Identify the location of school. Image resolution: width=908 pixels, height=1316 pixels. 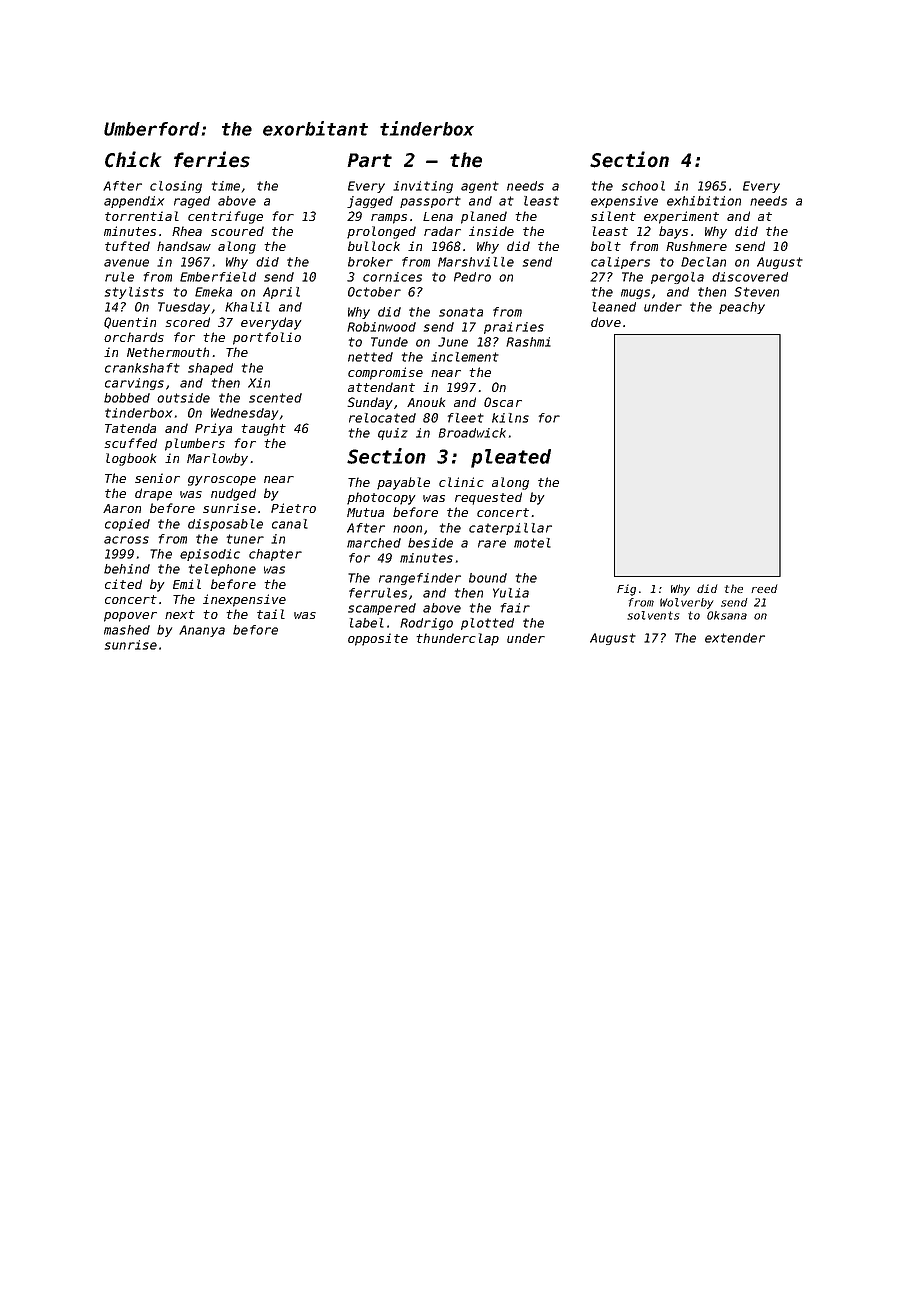
(643, 186).
